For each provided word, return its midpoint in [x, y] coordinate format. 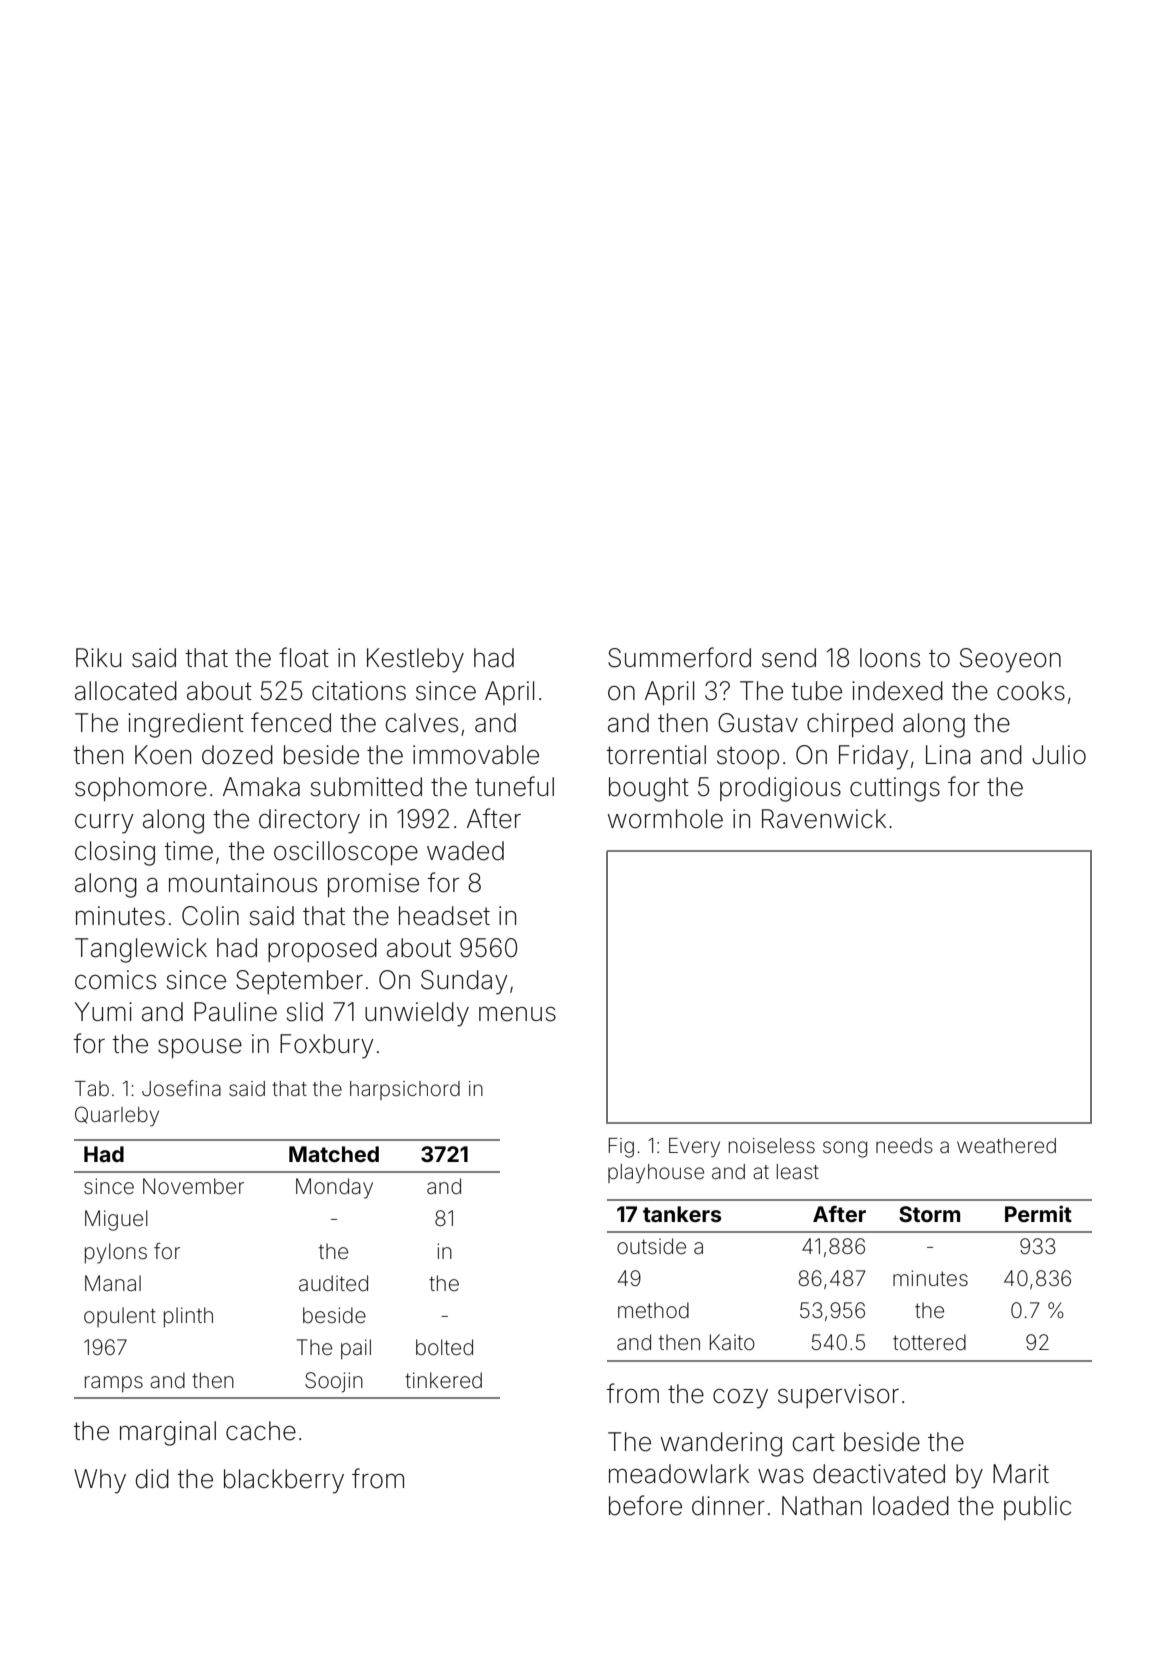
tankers [682, 1214]
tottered [929, 1342]
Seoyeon [1010, 660]
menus [517, 1014]
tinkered [443, 1380]
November [193, 1186]
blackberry [284, 1481]
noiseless [772, 1146]
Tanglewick [141, 950]
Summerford [679, 657]
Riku [98, 657]
